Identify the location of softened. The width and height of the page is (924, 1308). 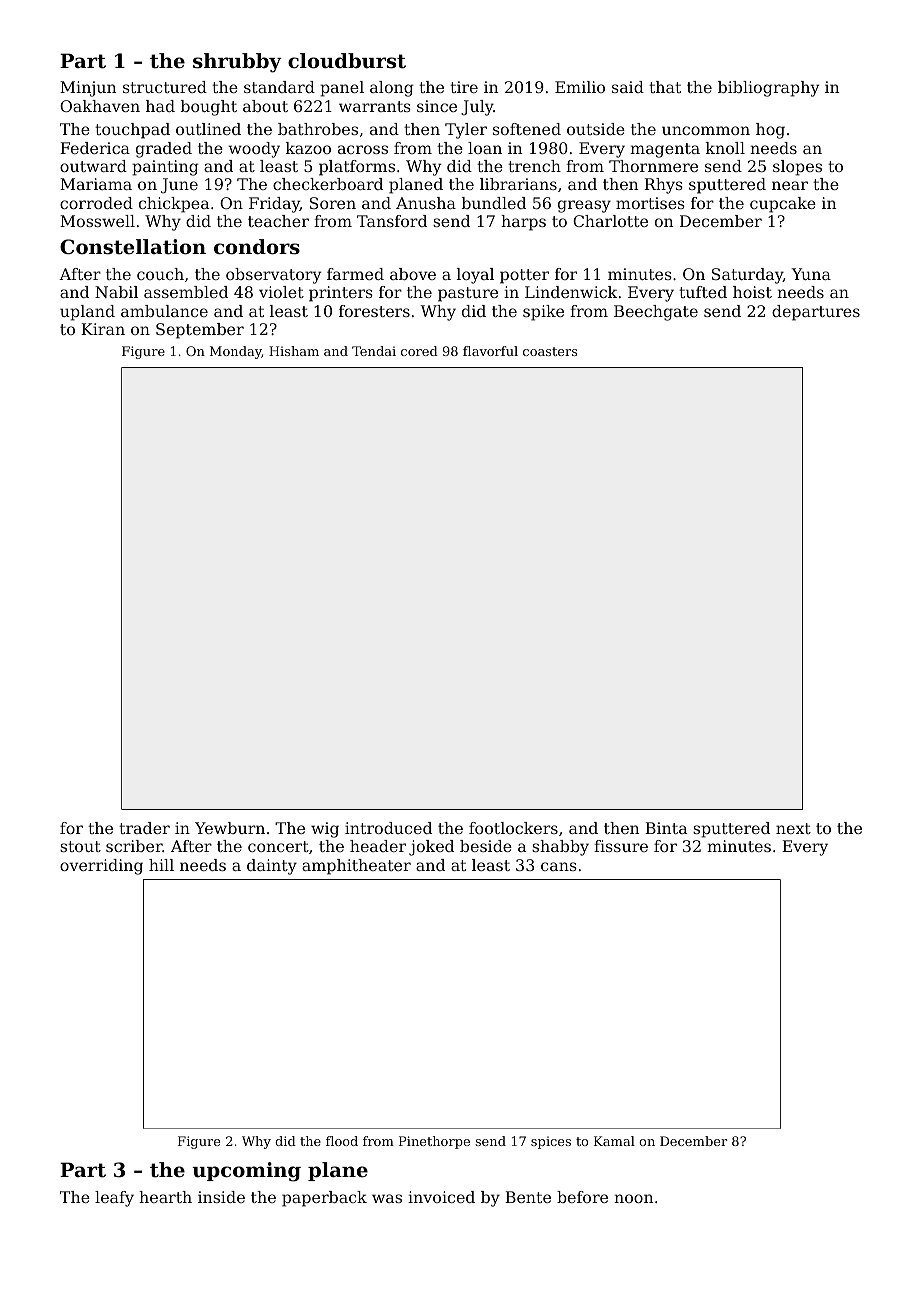
(527, 129).
